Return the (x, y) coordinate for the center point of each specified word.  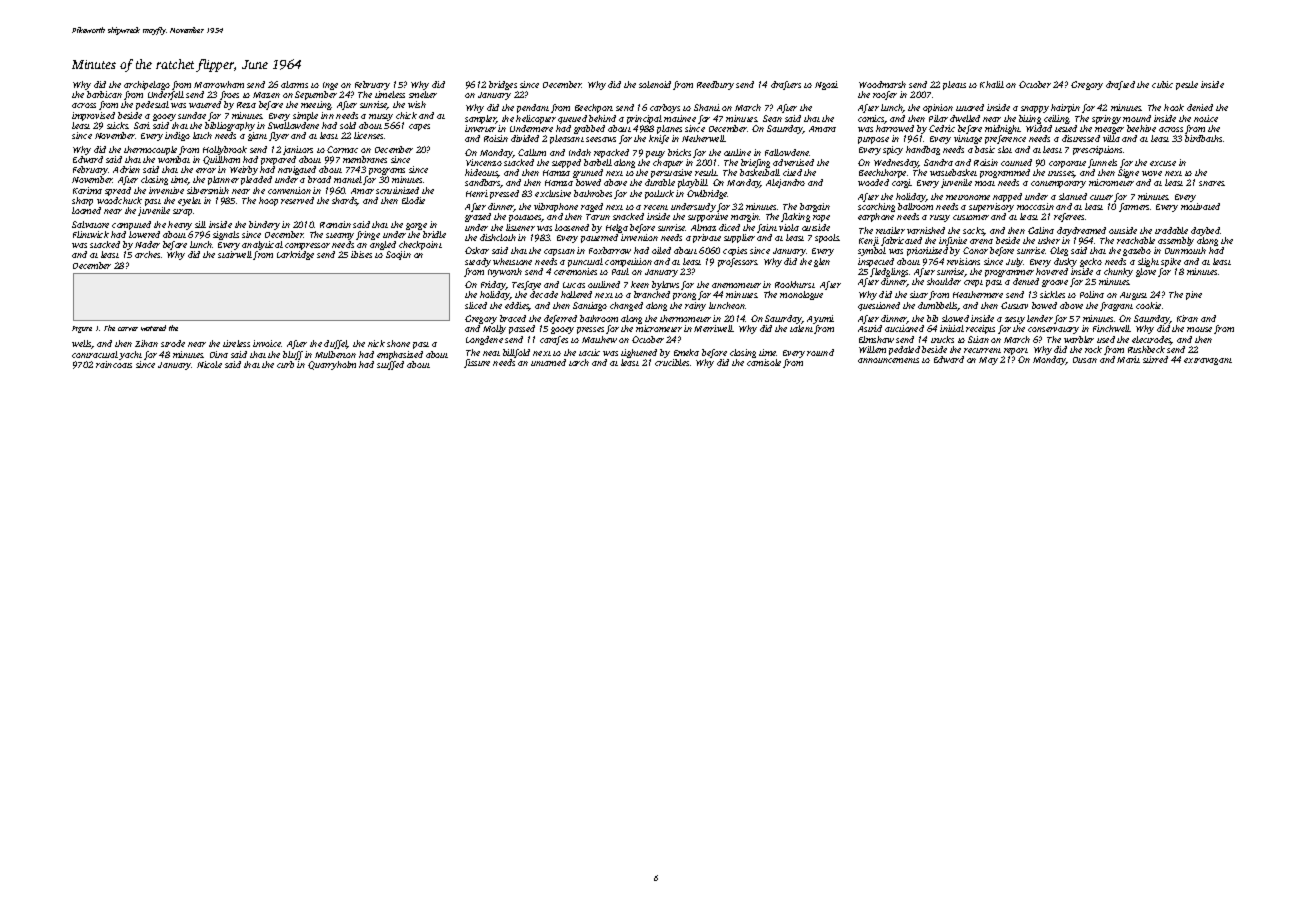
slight (1148, 262)
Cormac (342, 149)
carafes (554, 340)
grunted (588, 173)
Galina (1041, 230)
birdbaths (1203, 138)
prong (684, 296)
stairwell (235, 254)
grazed (478, 217)
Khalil (992, 84)
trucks (942, 339)
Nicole (209, 364)
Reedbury (715, 85)
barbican (104, 94)
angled (383, 246)
